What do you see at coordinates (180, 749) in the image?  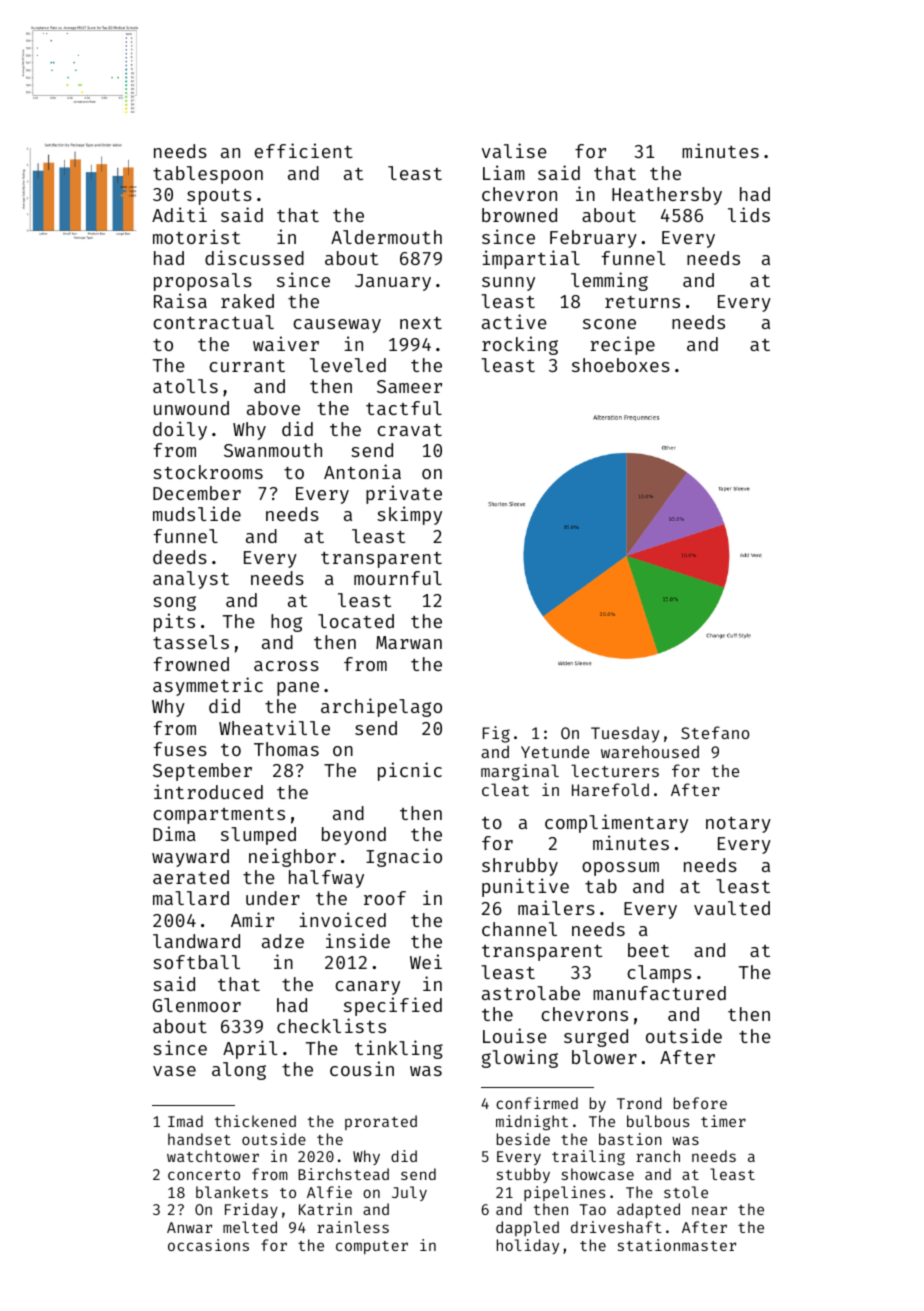 I see `fuses` at bounding box center [180, 749].
